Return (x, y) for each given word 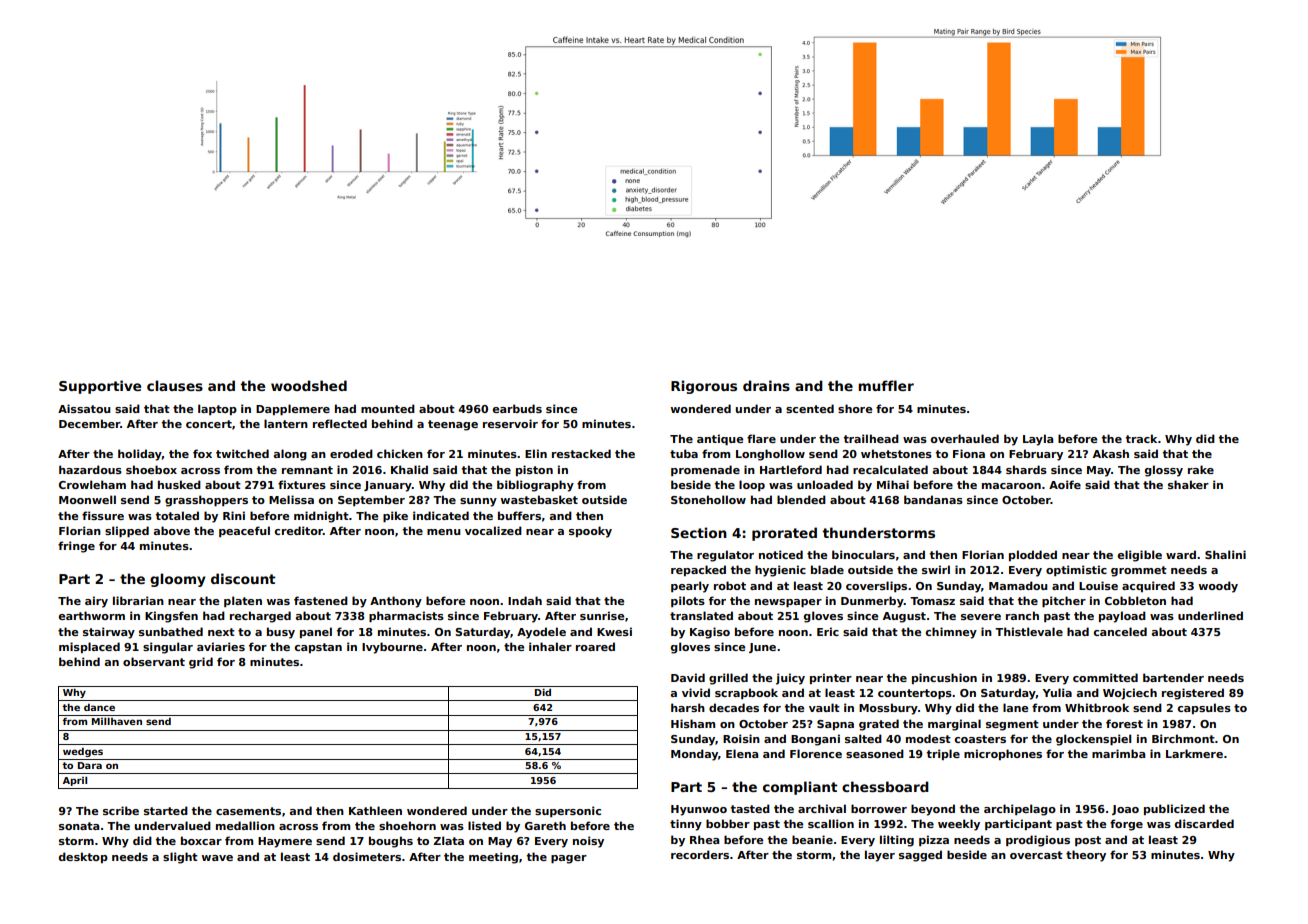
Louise (1098, 585)
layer (880, 856)
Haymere (285, 842)
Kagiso (710, 633)
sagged (920, 856)
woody (1218, 587)
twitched (242, 453)
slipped (127, 531)
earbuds (517, 408)
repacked (698, 570)
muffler (886, 385)
